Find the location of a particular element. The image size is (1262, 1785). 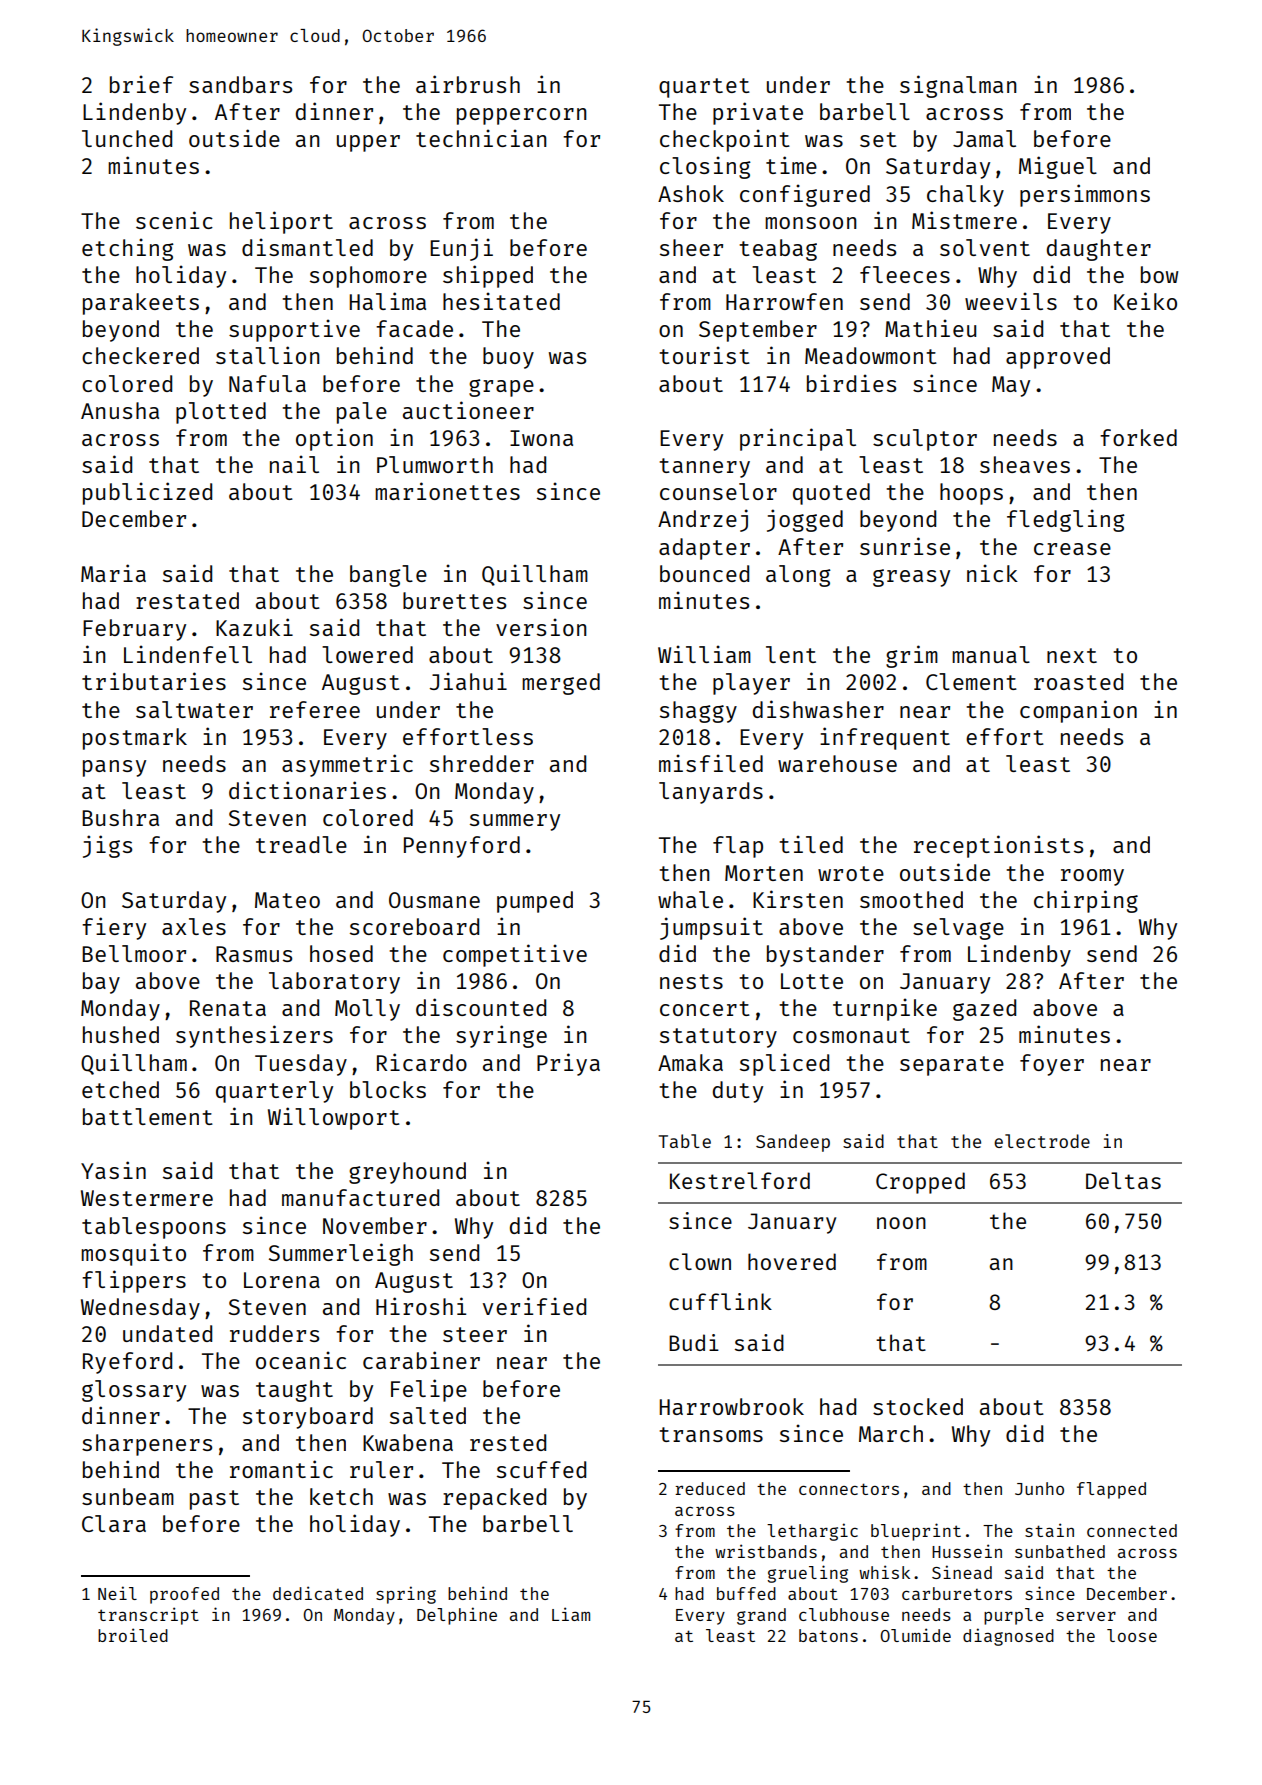

airbrush is located at coordinates (468, 84).
